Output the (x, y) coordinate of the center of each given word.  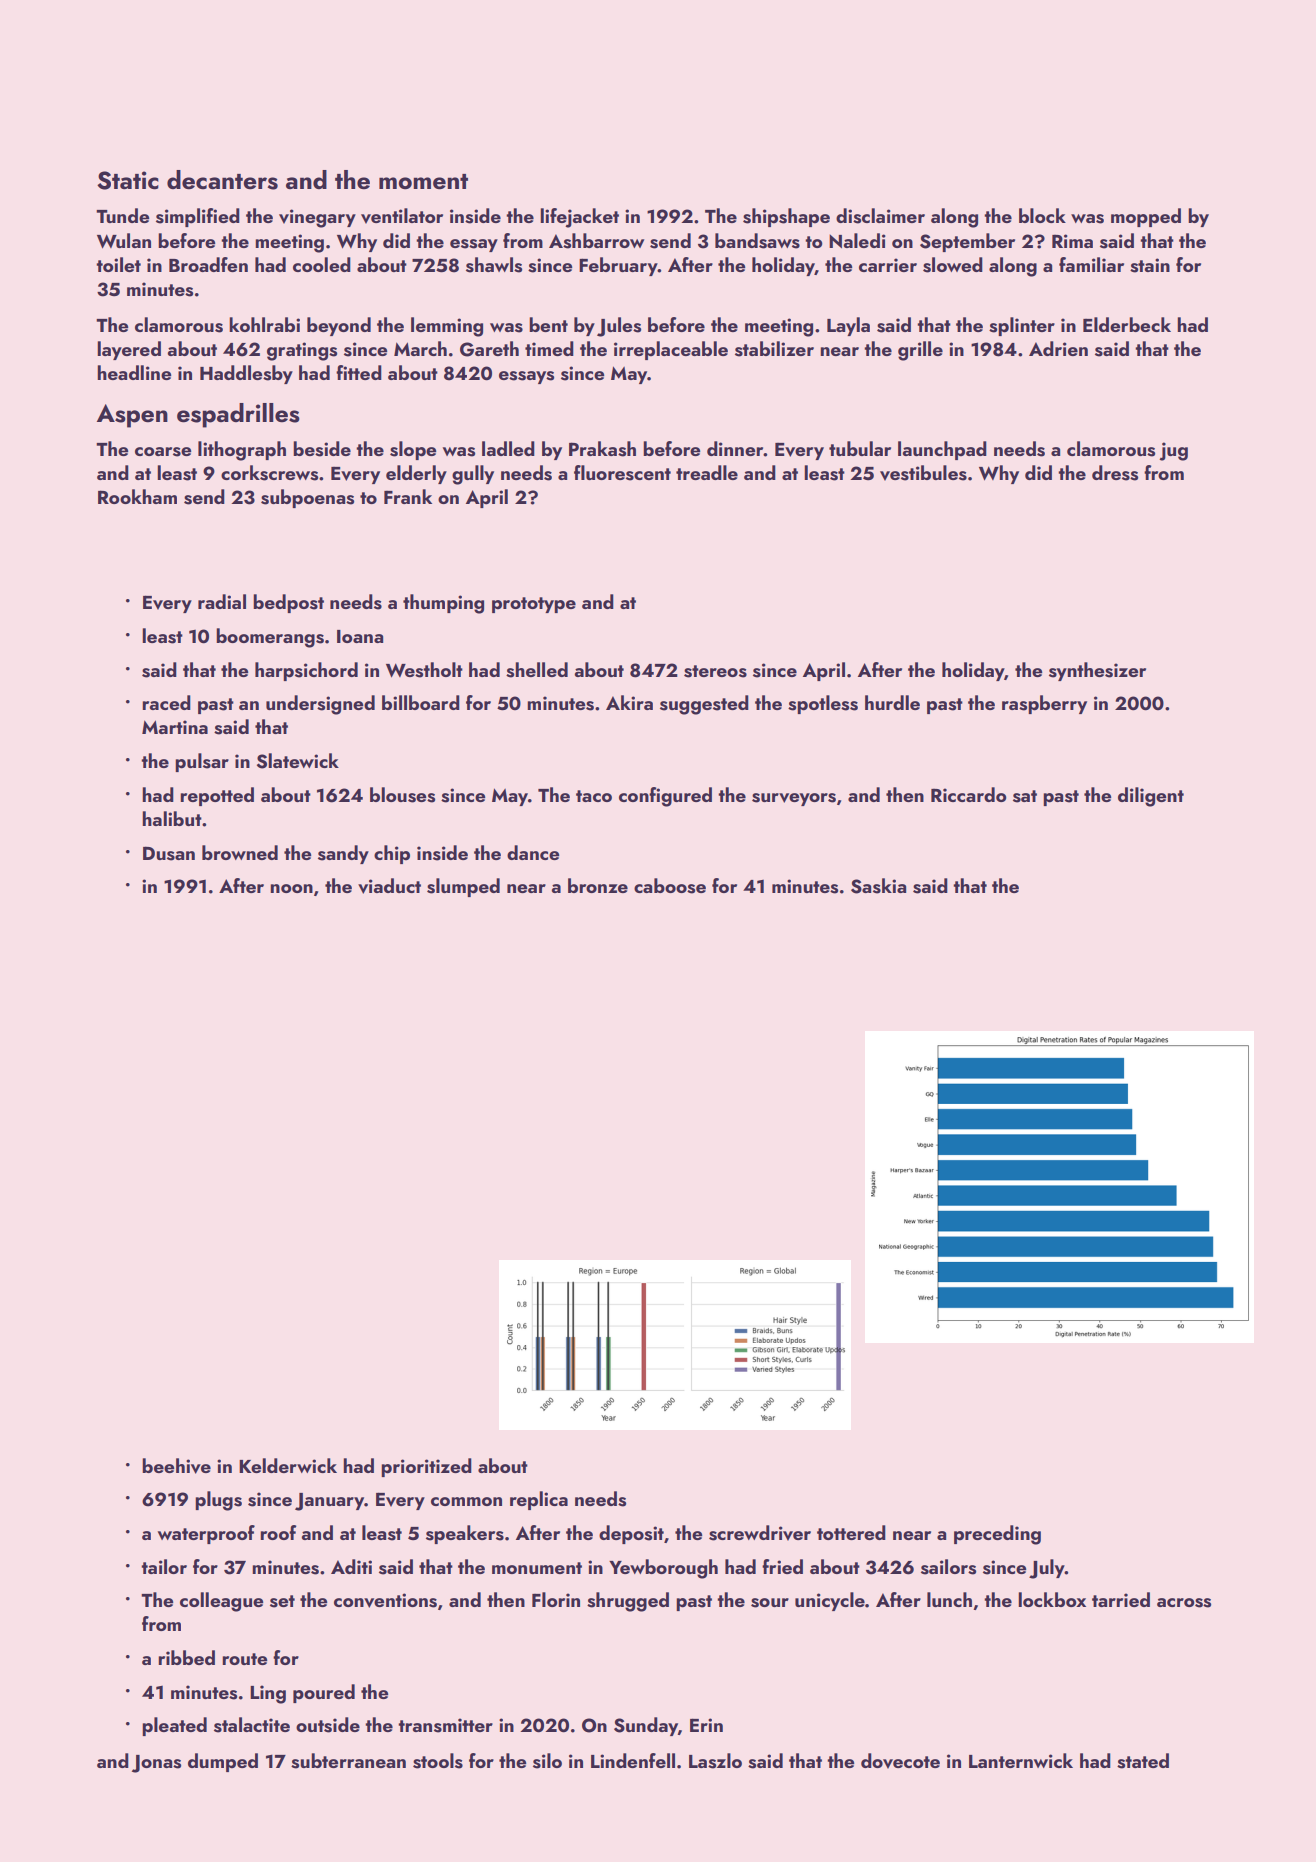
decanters (222, 180)
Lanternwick (1021, 1760)
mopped (1146, 217)
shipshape (786, 217)
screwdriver (760, 1533)
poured (324, 1693)
